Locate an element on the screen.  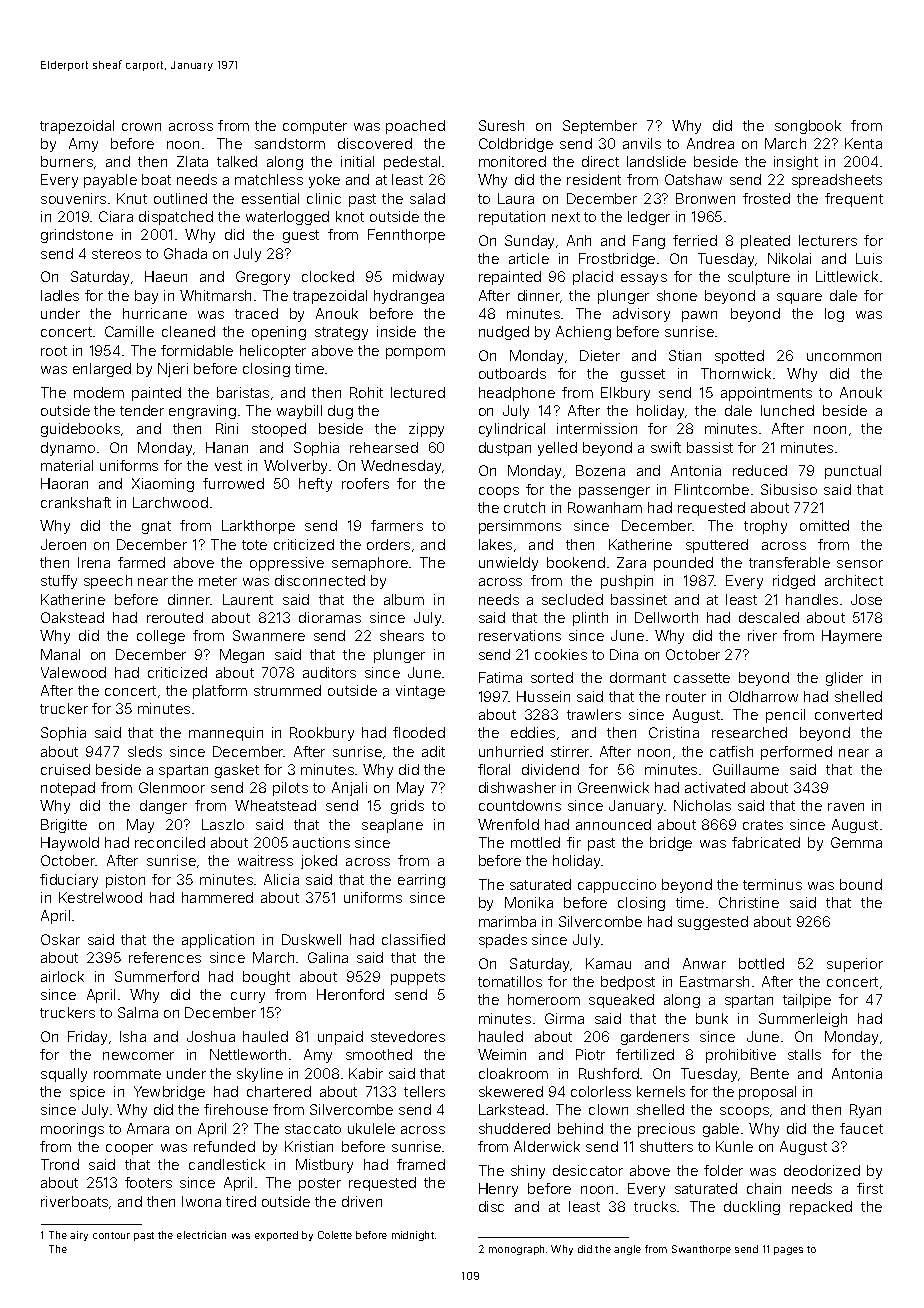
Oskar is located at coordinates (60, 939).
